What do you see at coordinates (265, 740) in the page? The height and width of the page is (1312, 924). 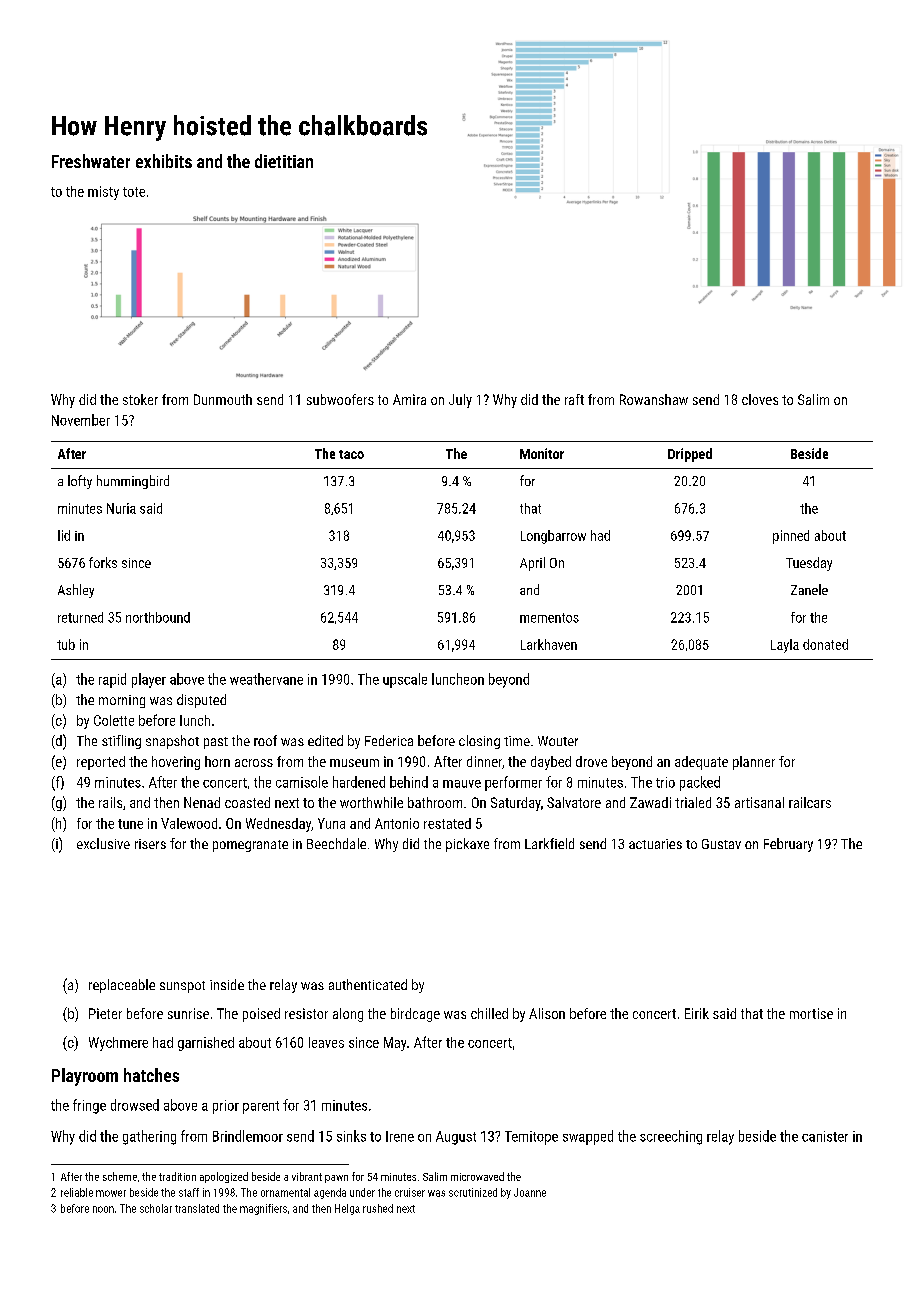 I see `roof` at bounding box center [265, 740].
